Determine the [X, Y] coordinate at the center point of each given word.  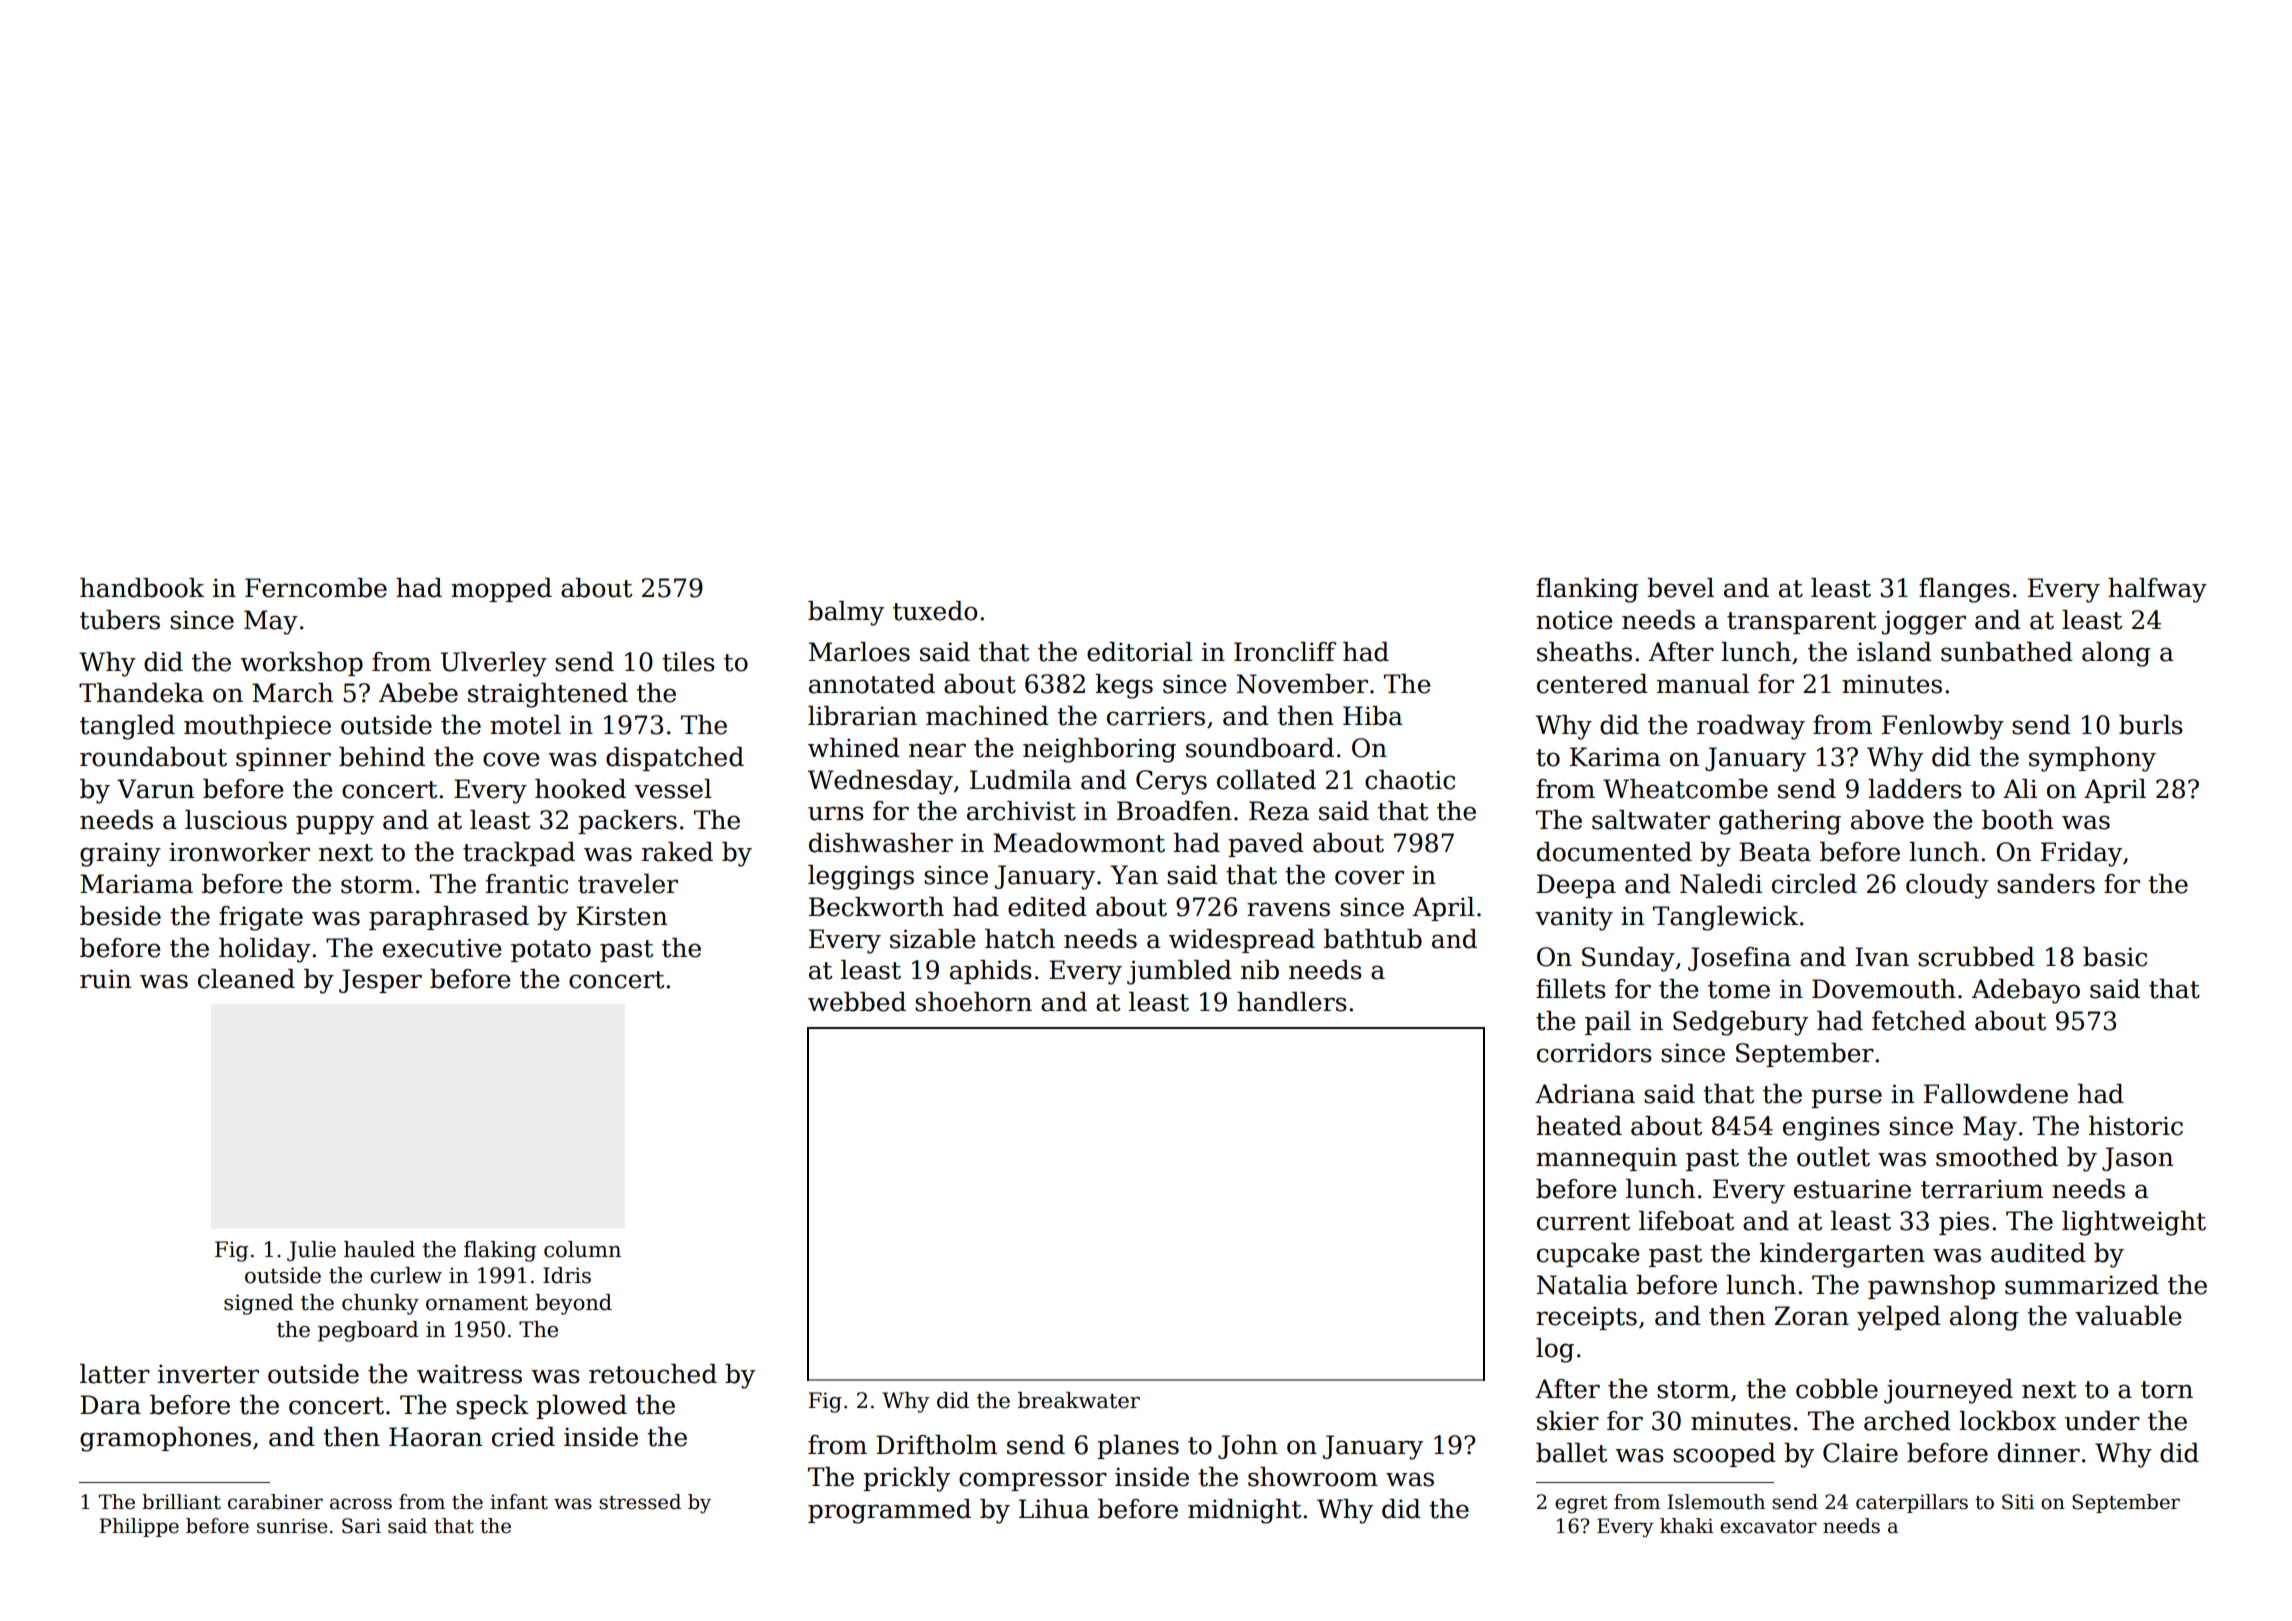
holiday [265, 950]
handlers [1292, 1002]
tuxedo [935, 611]
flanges [1964, 590]
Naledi [1721, 884]
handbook [142, 588]
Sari [361, 1526]
